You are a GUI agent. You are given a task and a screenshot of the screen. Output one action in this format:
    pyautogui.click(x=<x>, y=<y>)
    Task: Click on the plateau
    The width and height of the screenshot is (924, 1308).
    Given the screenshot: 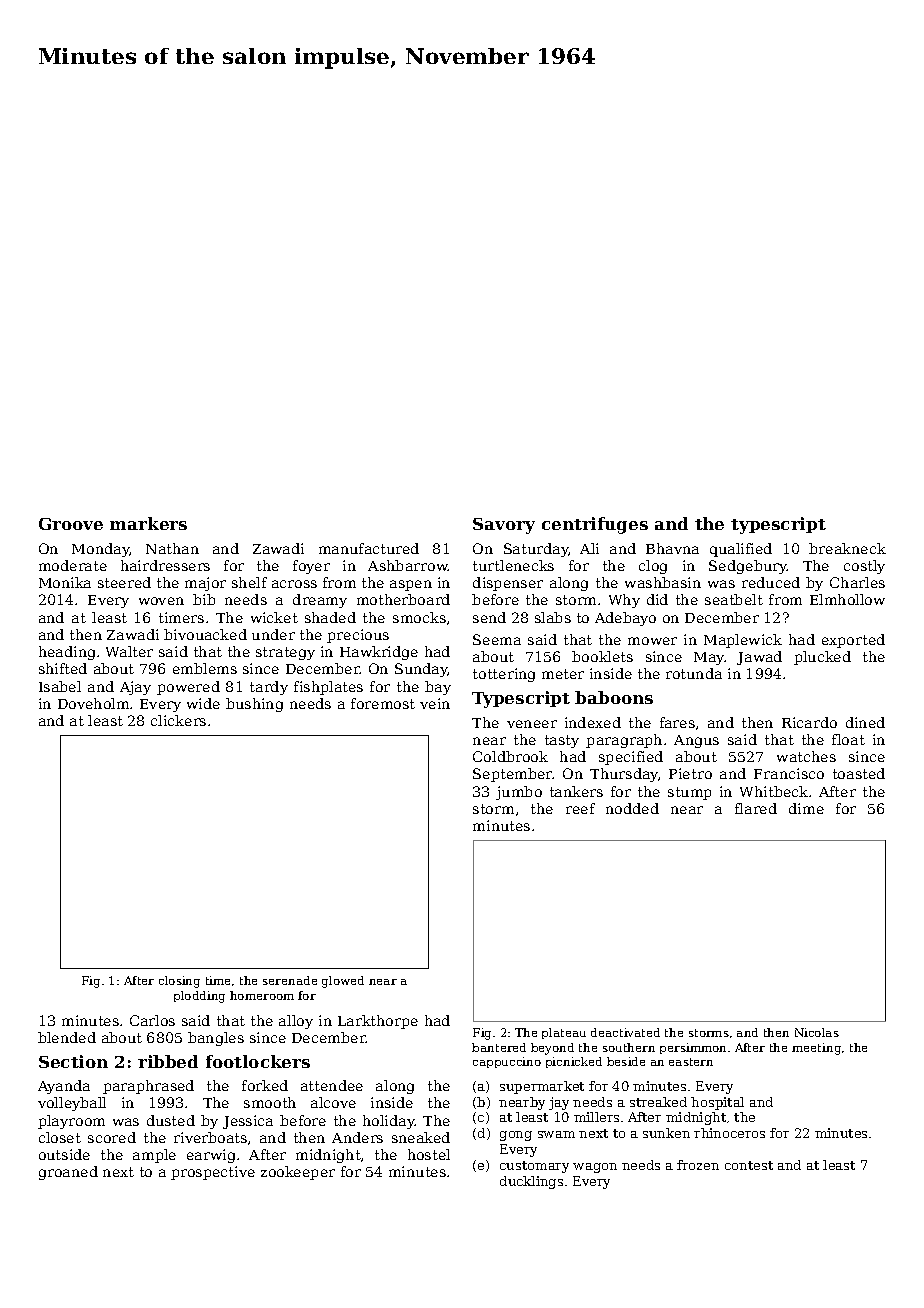 What is the action you would take?
    pyautogui.click(x=564, y=1033)
